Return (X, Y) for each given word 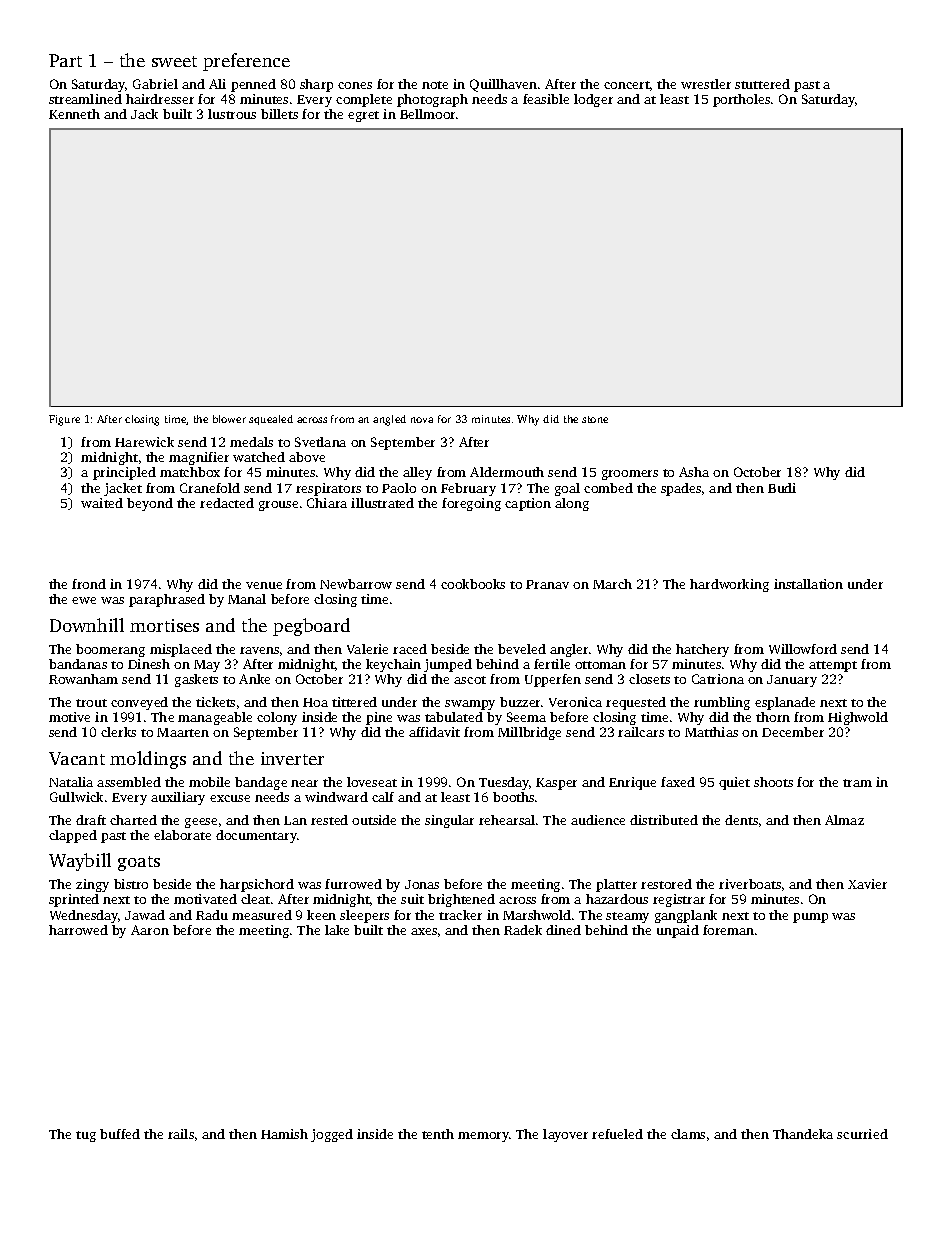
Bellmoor (427, 114)
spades (681, 489)
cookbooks (473, 584)
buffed (120, 1134)
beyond (150, 504)
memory (483, 1137)
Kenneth (74, 114)
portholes (741, 100)
